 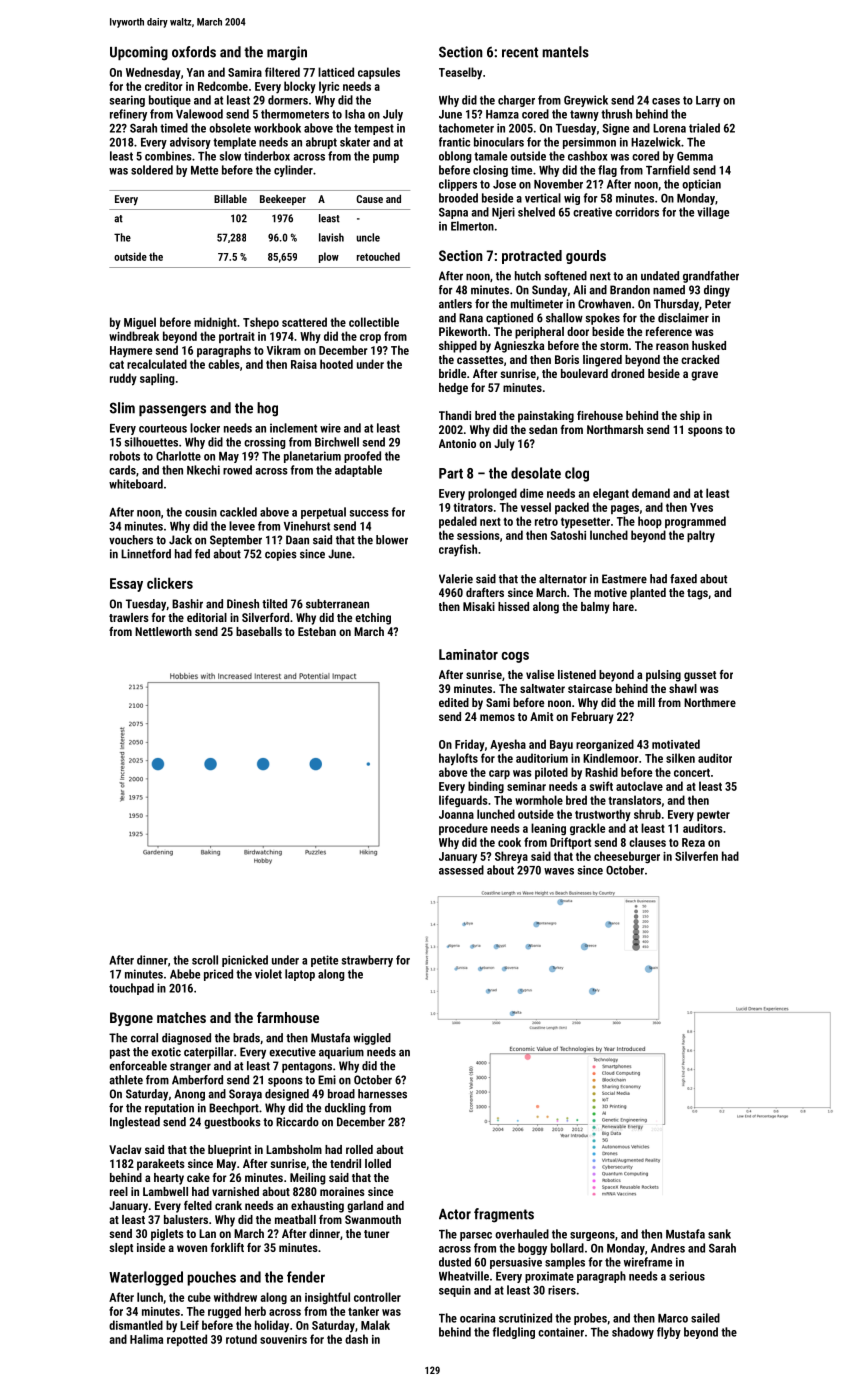 What do you see at coordinates (306, 1277) in the screenshot?
I see `fender` at bounding box center [306, 1277].
